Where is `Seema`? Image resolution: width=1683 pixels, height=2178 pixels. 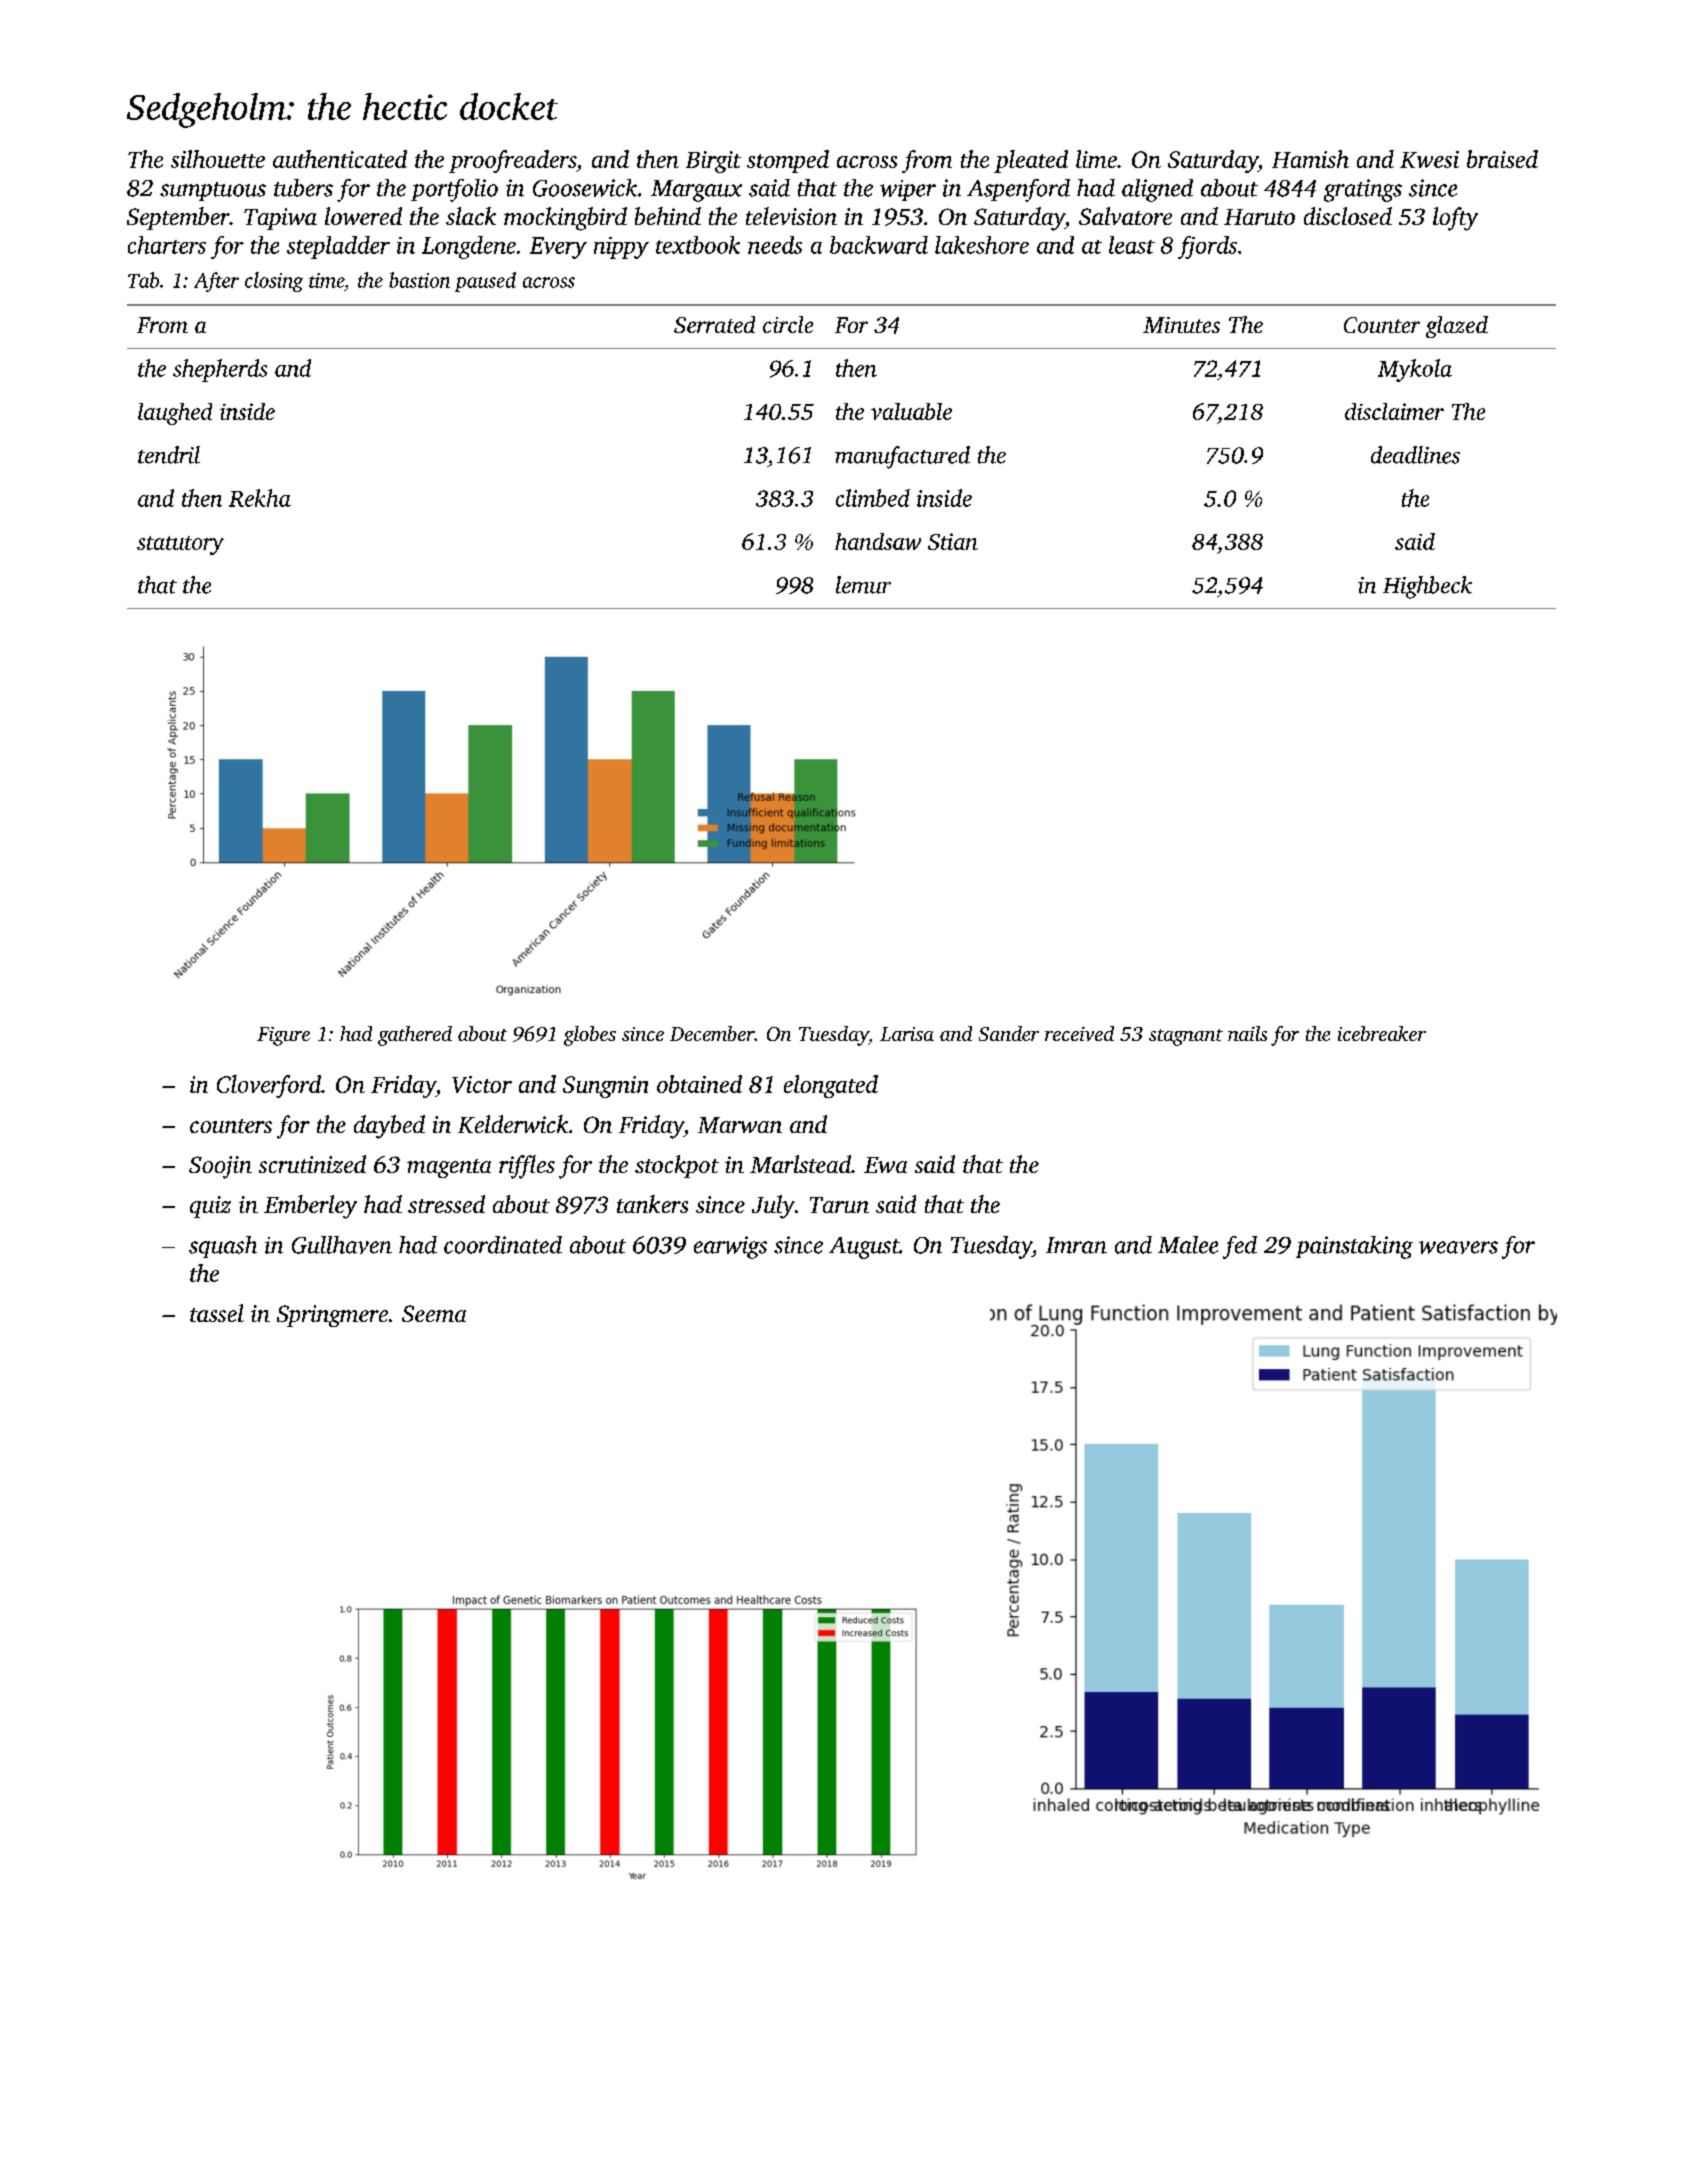 Seema is located at coordinates (434, 1313).
